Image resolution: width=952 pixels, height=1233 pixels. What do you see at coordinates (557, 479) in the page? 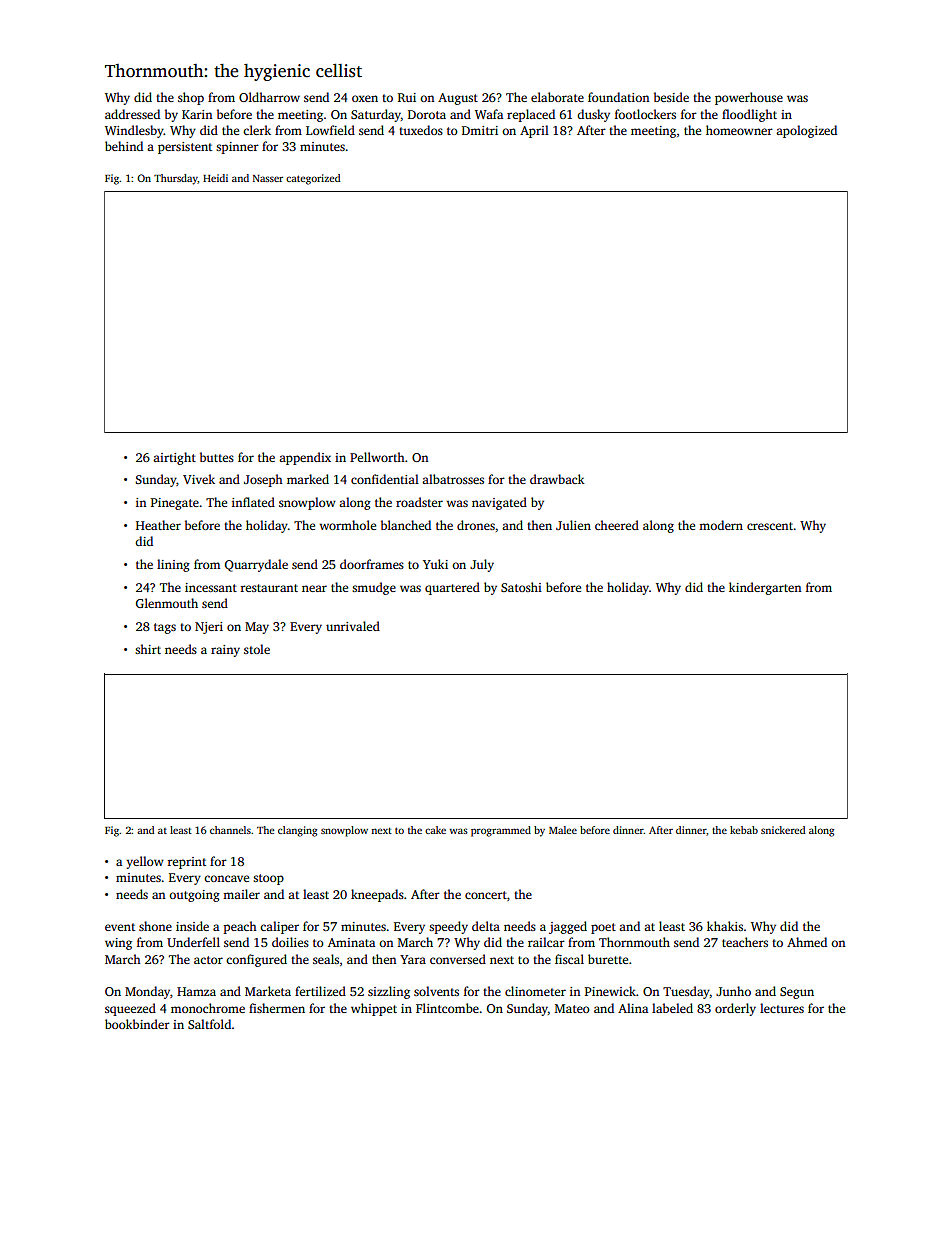
I see `drawback` at bounding box center [557, 479].
